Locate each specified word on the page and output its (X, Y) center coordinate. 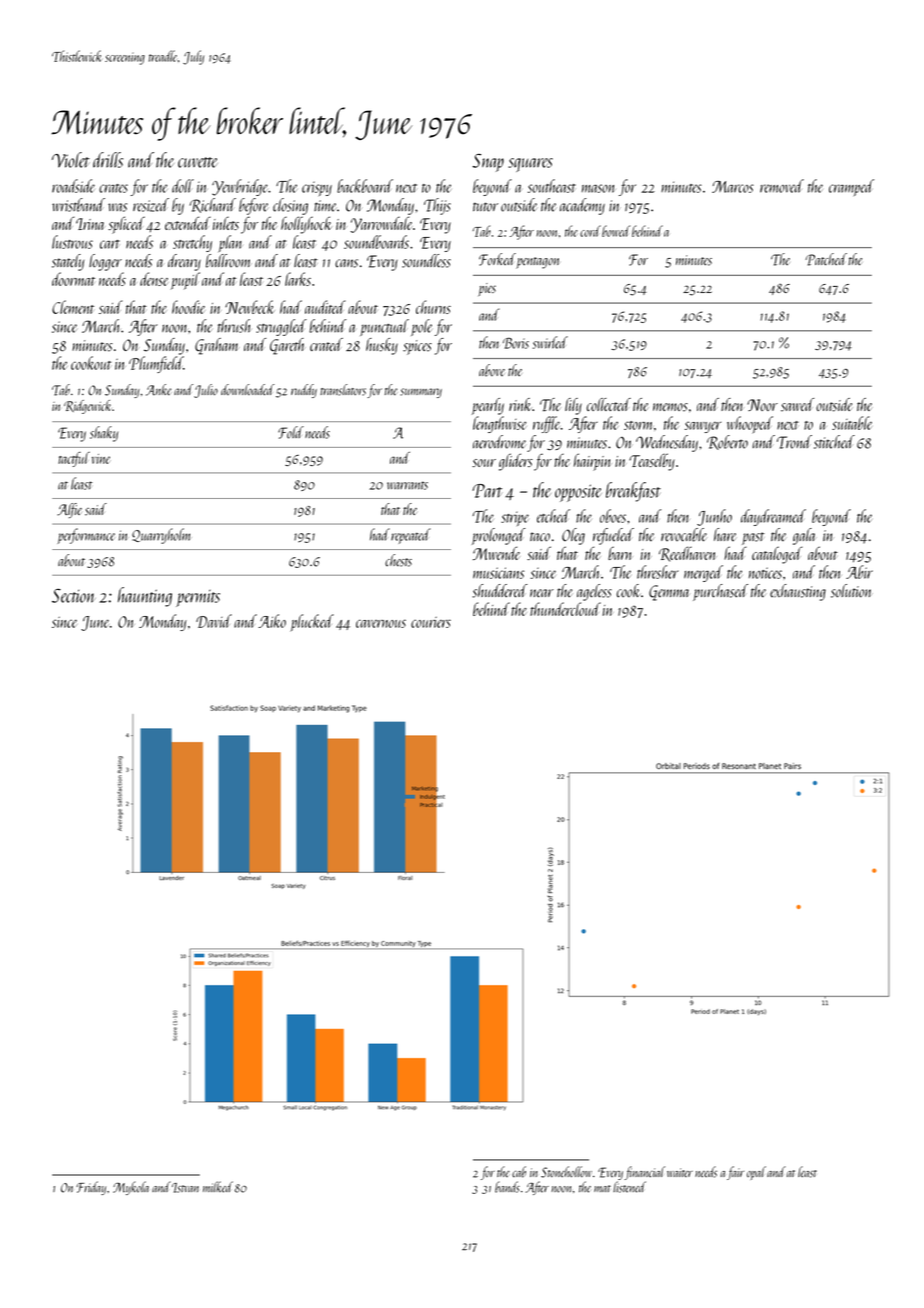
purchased (720, 592)
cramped (851, 187)
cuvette (198, 162)
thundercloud (565, 609)
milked (218, 1187)
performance (86, 536)
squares (530, 165)
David (214, 621)
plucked (312, 623)
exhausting (798, 592)
